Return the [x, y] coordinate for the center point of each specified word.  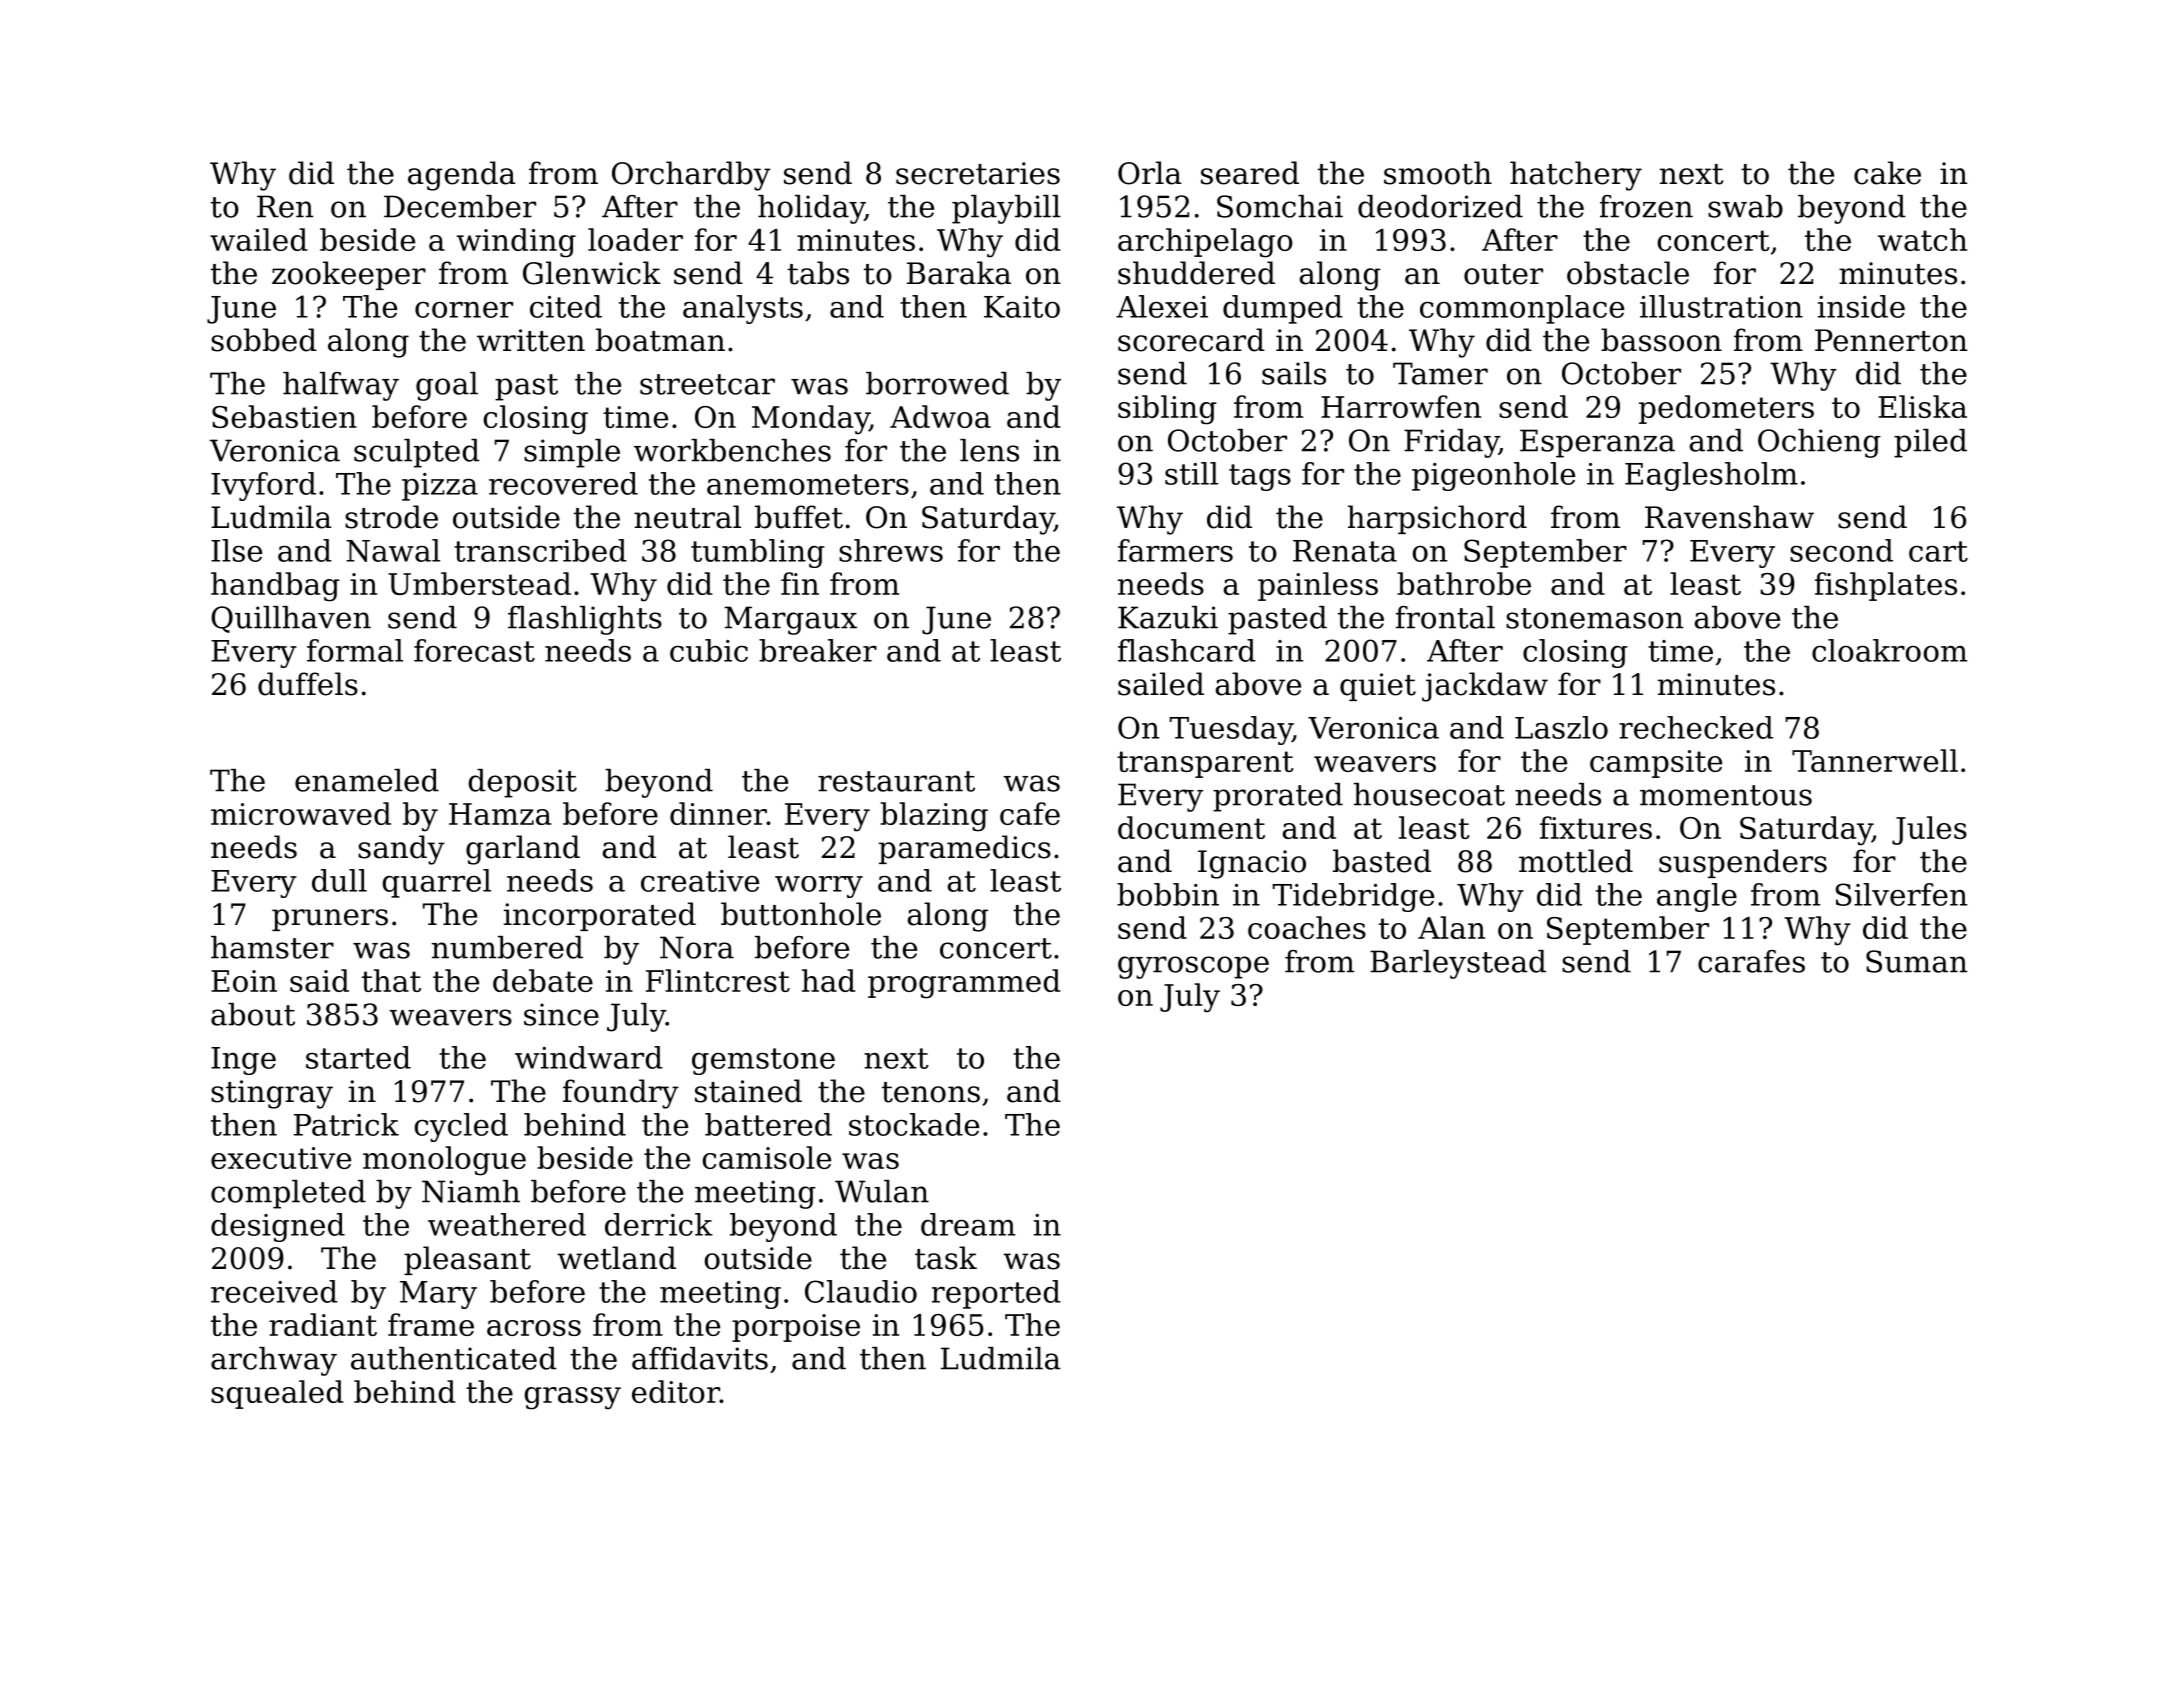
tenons [931, 1092]
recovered [563, 483]
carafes [1751, 961]
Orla [1150, 173]
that [391, 980]
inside [1861, 306]
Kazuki [1168, 617]
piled [1930, 443]
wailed [258, 239]
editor [676, 1391]
